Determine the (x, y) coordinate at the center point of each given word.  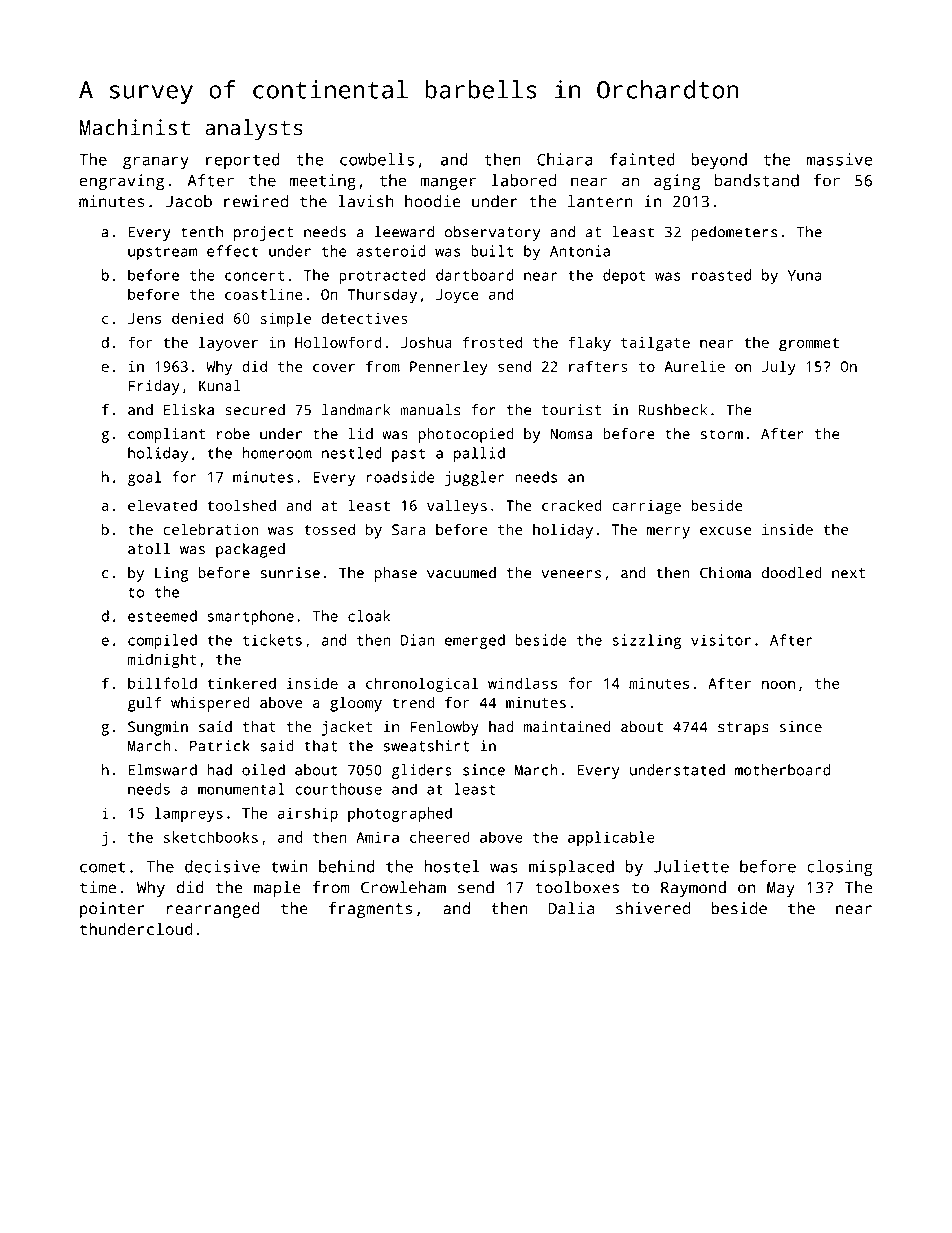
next (848, 573)
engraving (122, 182)
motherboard (783, 770)
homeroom (277, 453)
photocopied (466, 435)
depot (624, 276)
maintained (567, 727)
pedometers (734, 233)
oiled (263, 770)
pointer (112, 910)
